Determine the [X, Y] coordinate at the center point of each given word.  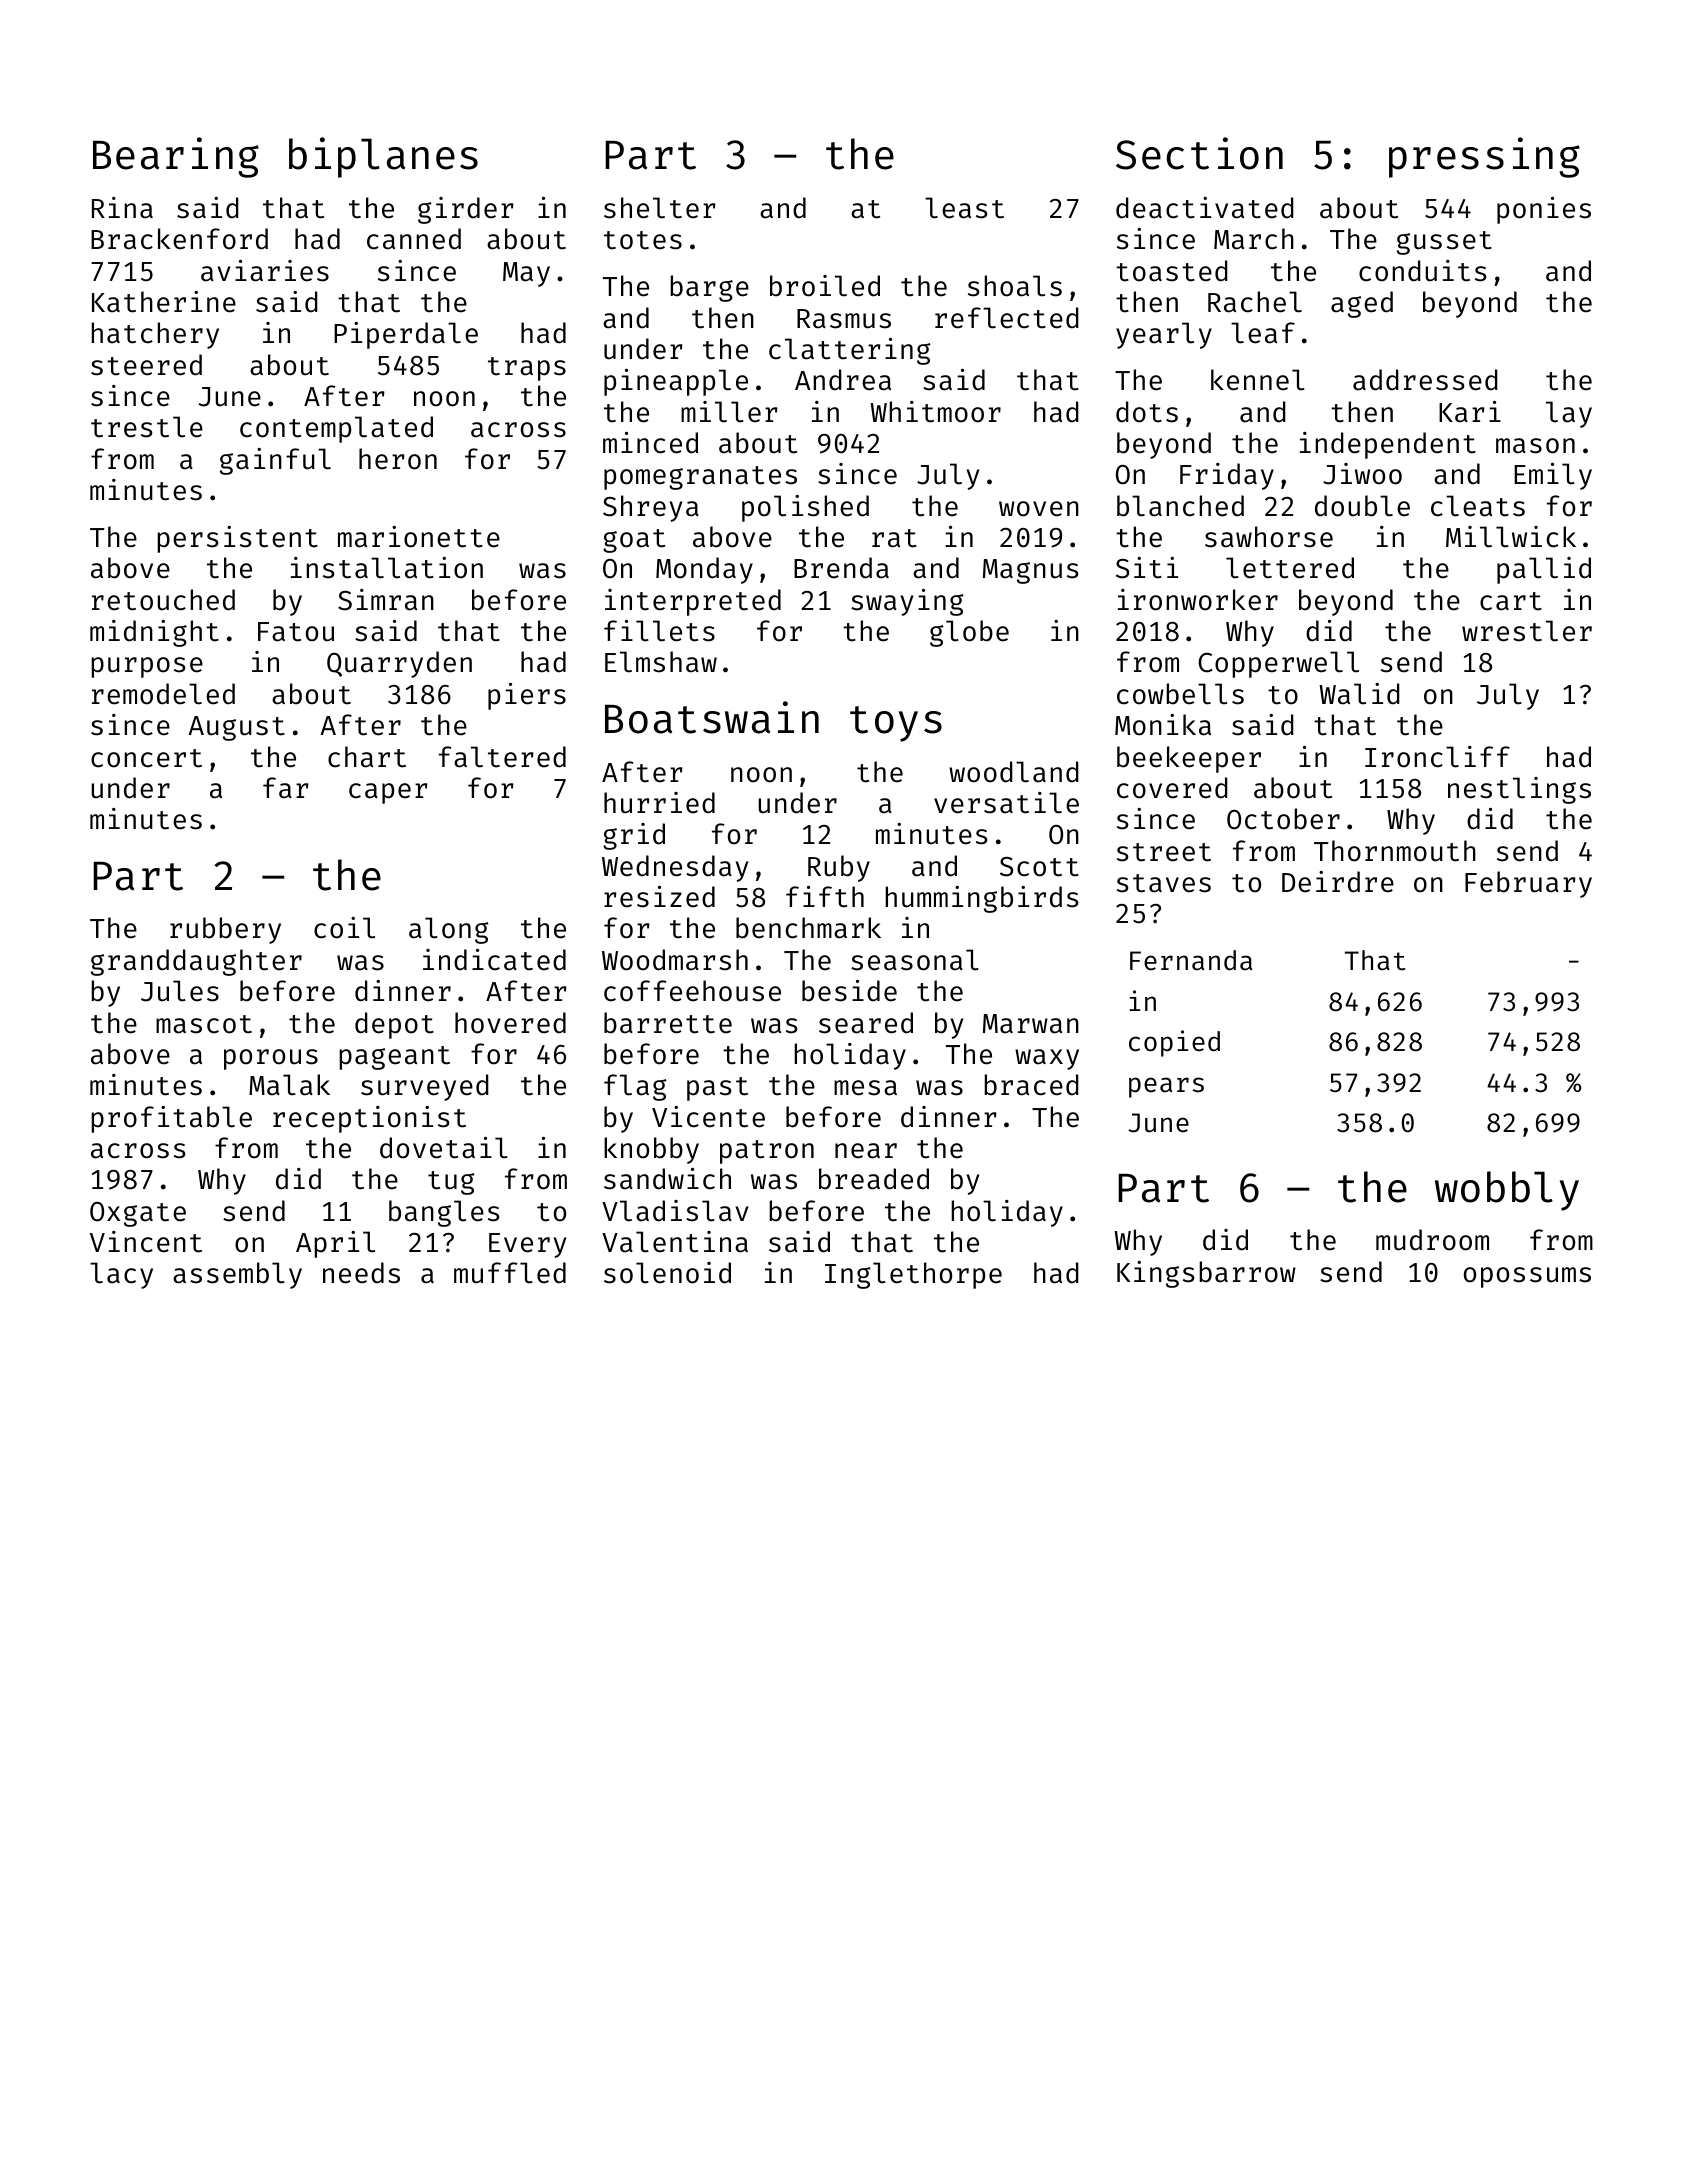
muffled [510, 1273]
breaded [874, 1179]
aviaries [265, 271]
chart [367, 757]
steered [146, 365]
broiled [825, 286]
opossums [1527, 1277]
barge [709, 288]
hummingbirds [981, 899]
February [1528, 884]
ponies [1544, 210]
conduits [1422, 271]
